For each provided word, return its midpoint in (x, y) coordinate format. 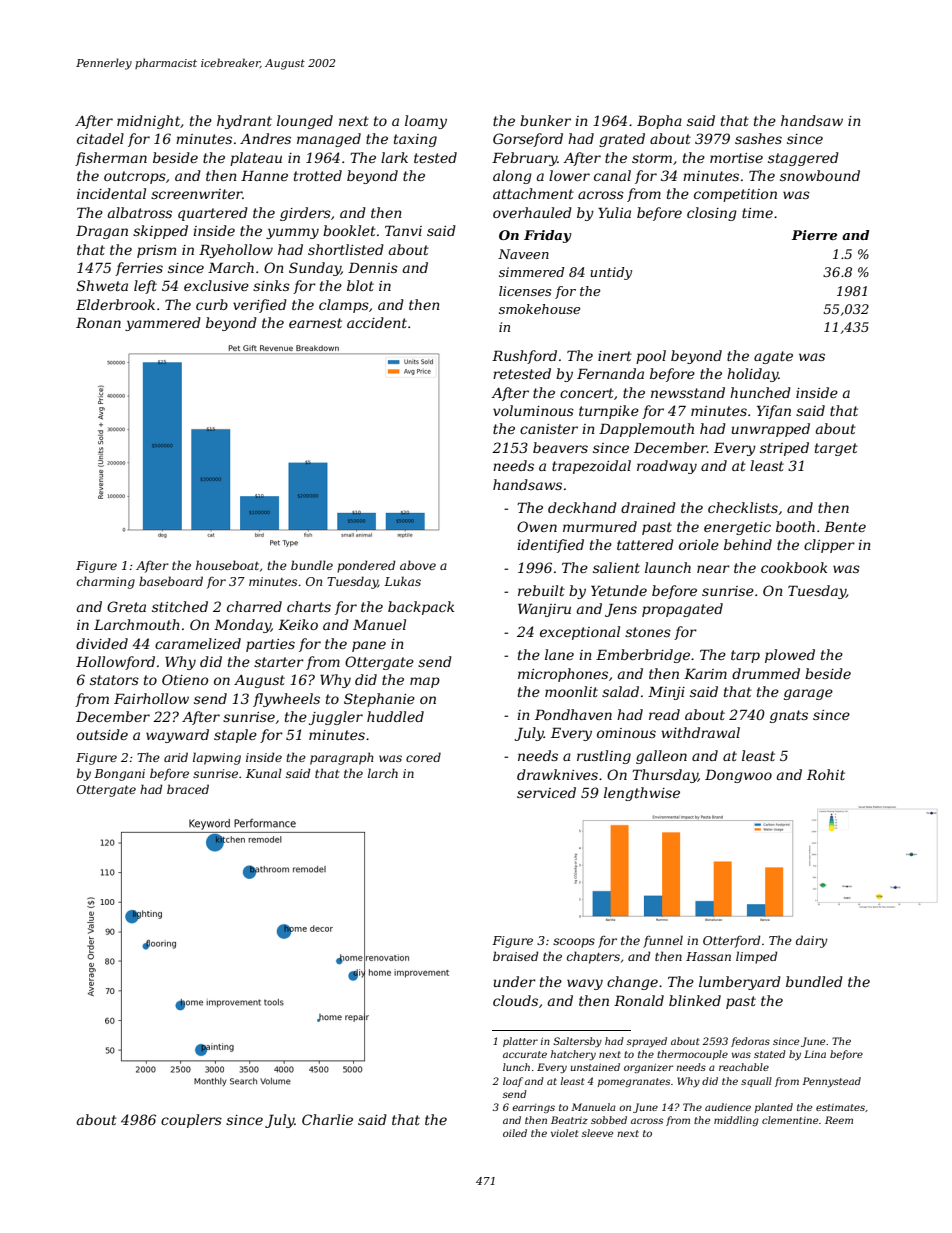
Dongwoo (738, 776)
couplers (191, 1121)
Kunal (264, 773)
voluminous (533, 410)
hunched (760, 392)
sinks (271, 285)
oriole (699, 544)
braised (516, 956)
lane (559, 654)
